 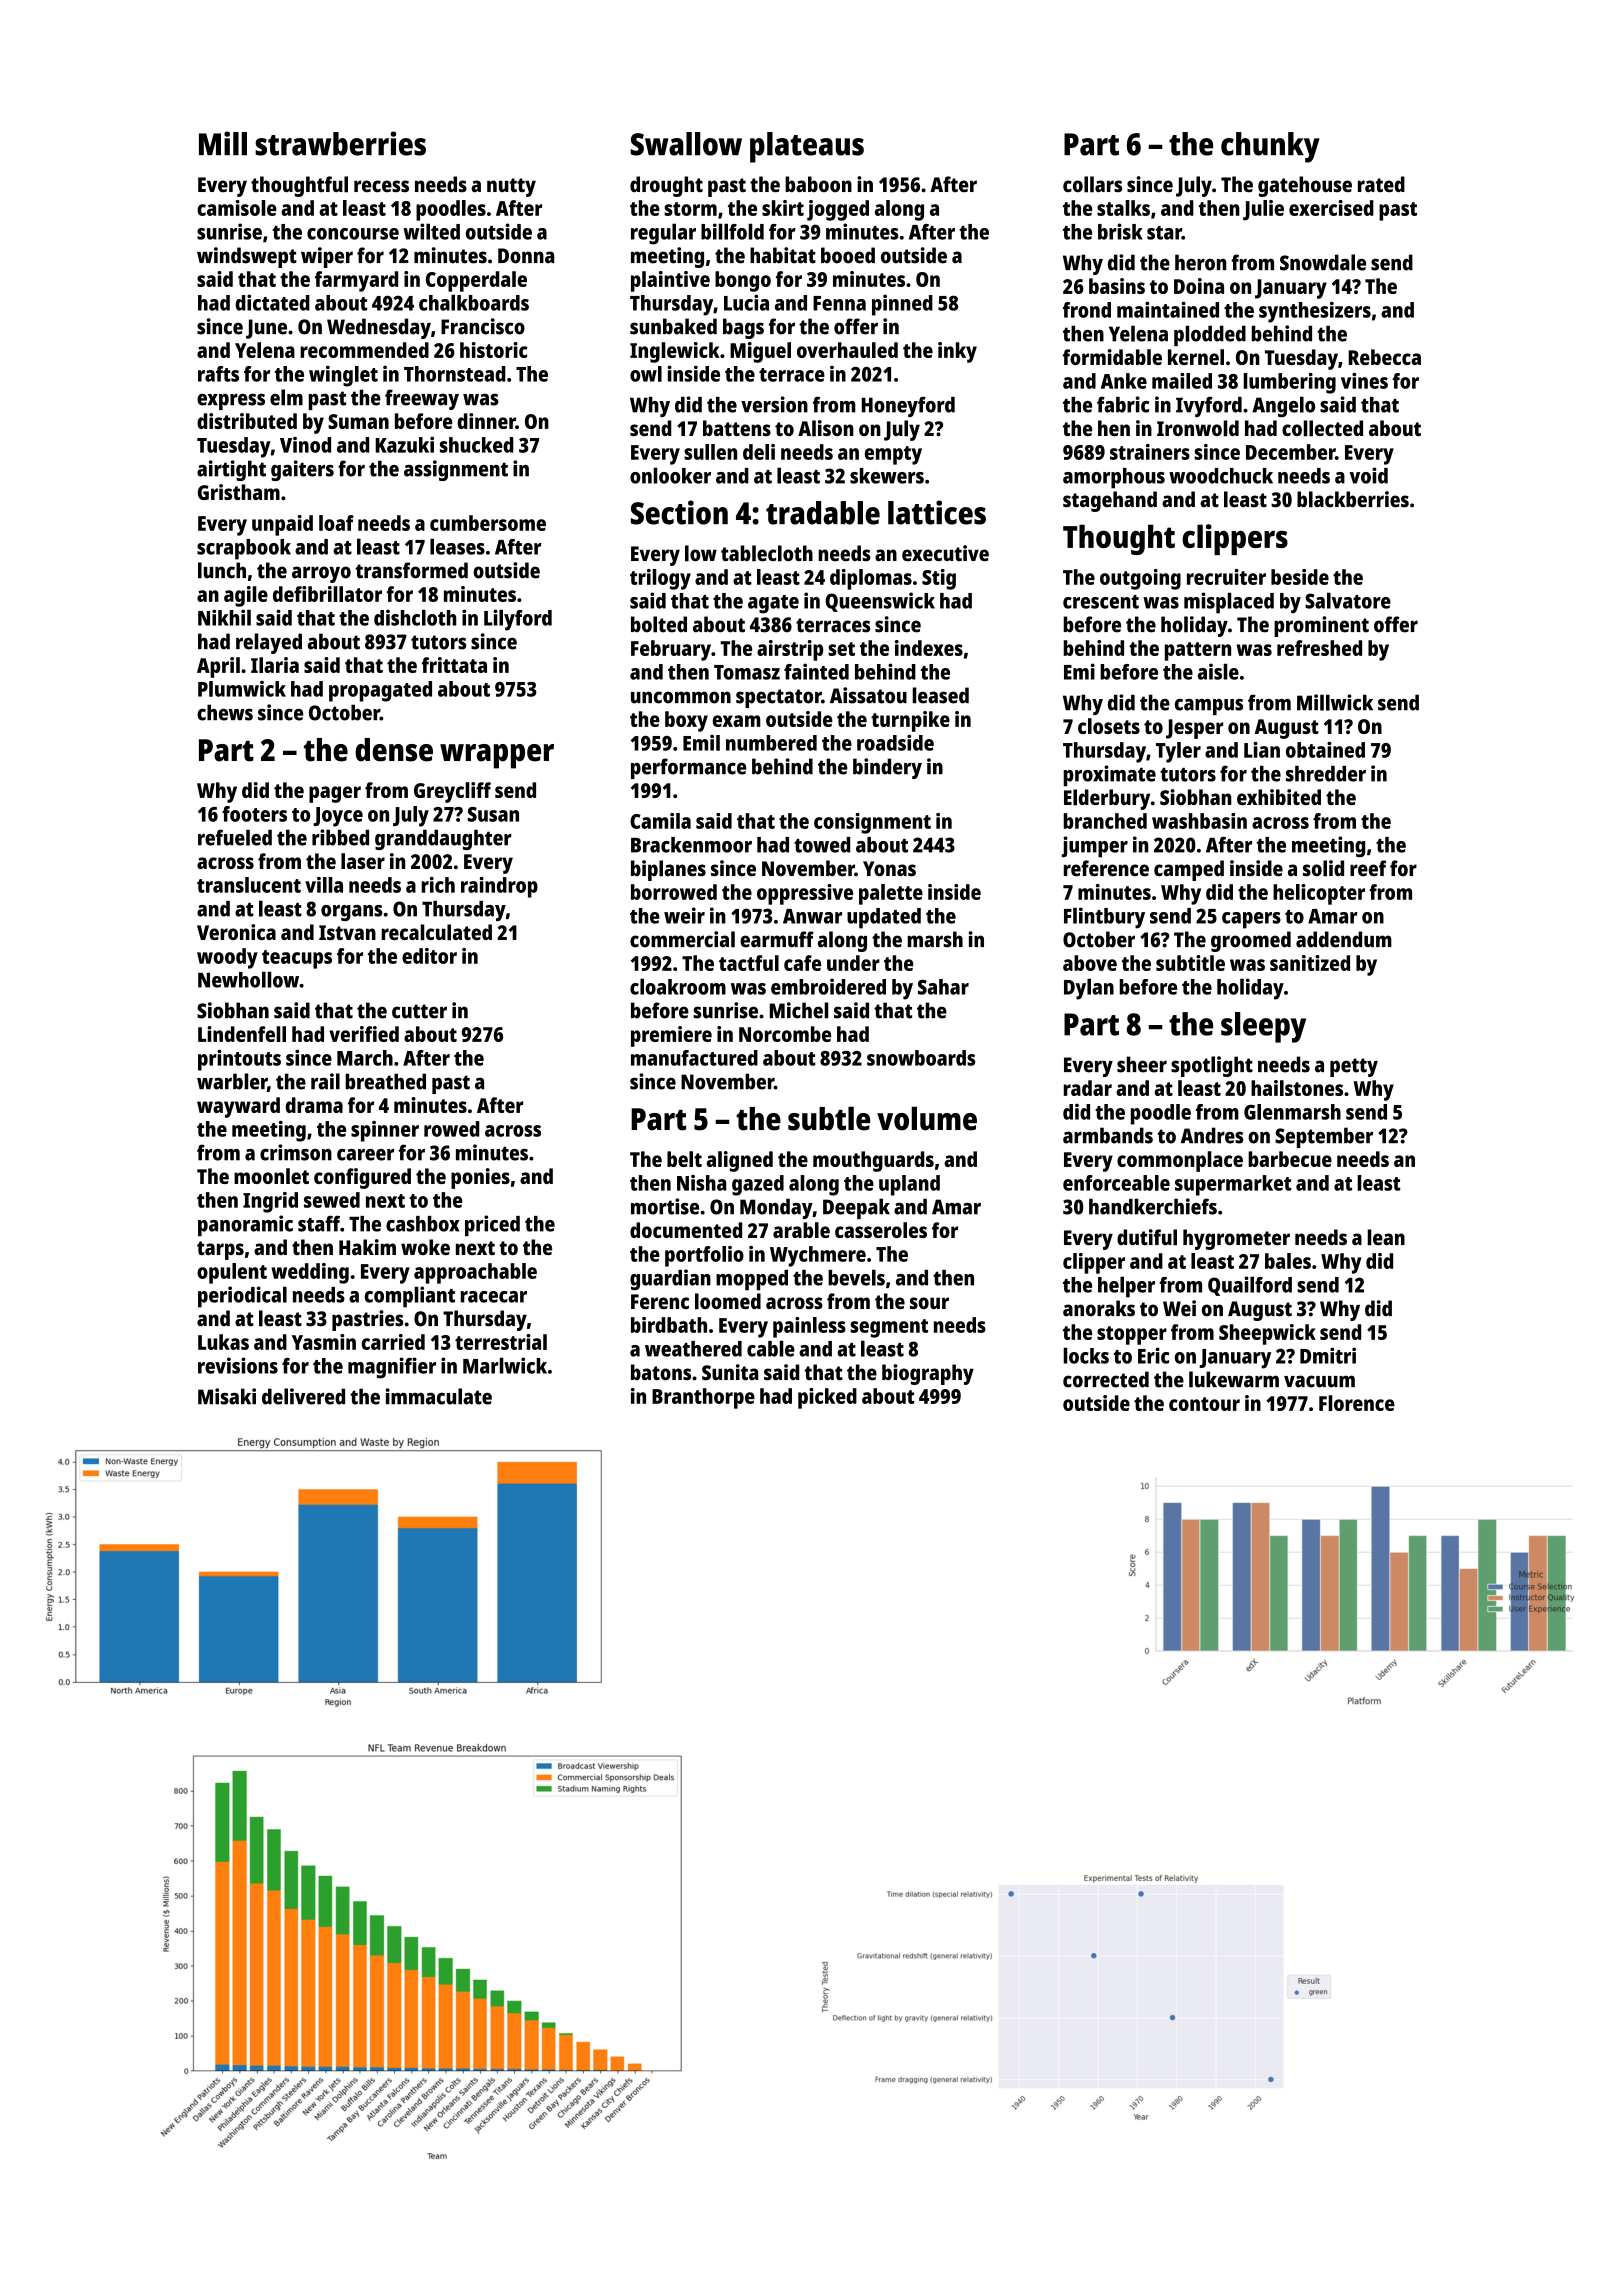 I want to click on Misaki, so click(x=227, y=1396).
